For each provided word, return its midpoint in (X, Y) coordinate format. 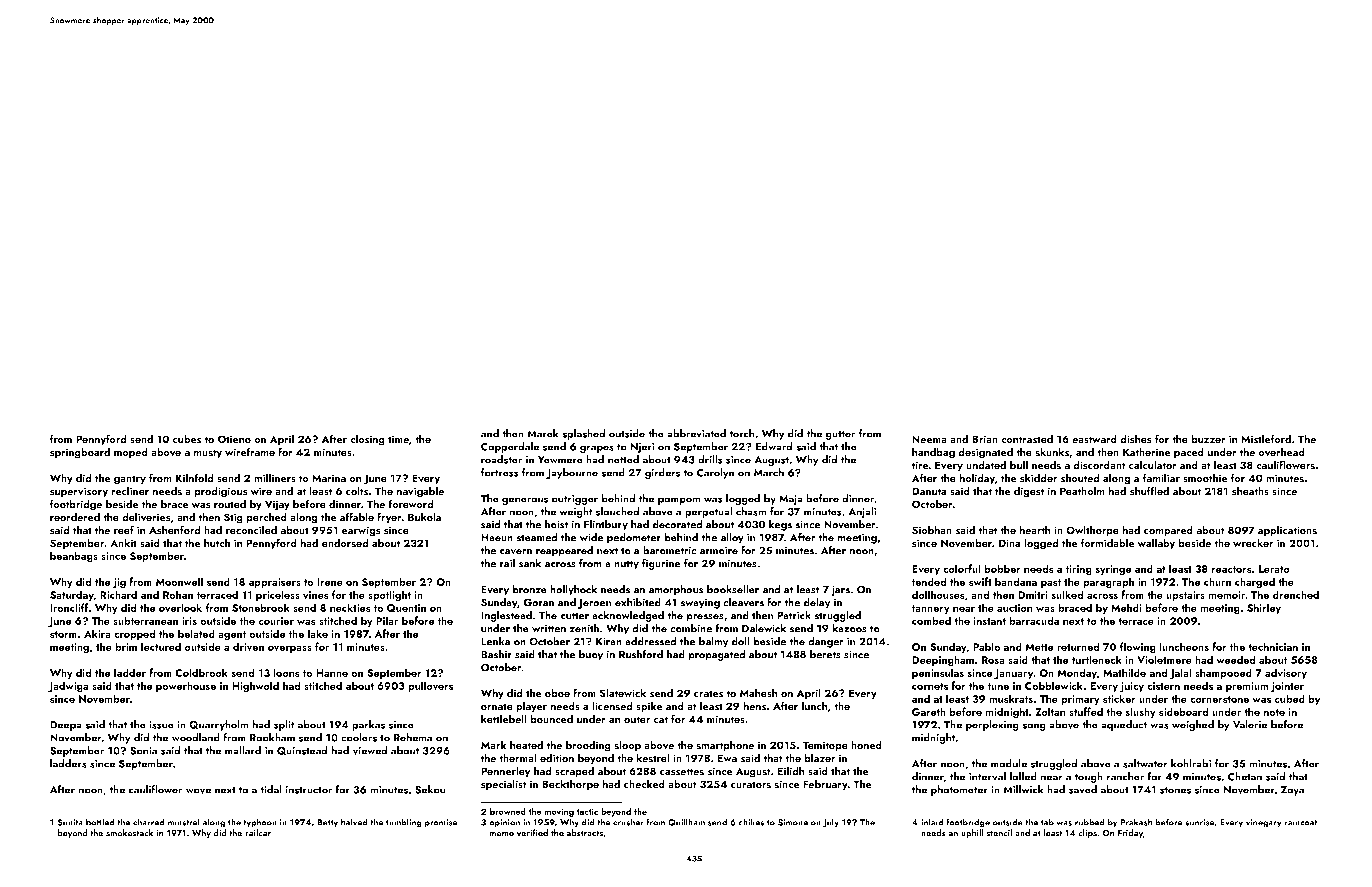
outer (637, 719)
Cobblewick (1054, 685)
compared (1168, 531)
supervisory (79, 492)
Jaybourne (572, 473)
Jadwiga (68, 687)
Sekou (430, 789)
